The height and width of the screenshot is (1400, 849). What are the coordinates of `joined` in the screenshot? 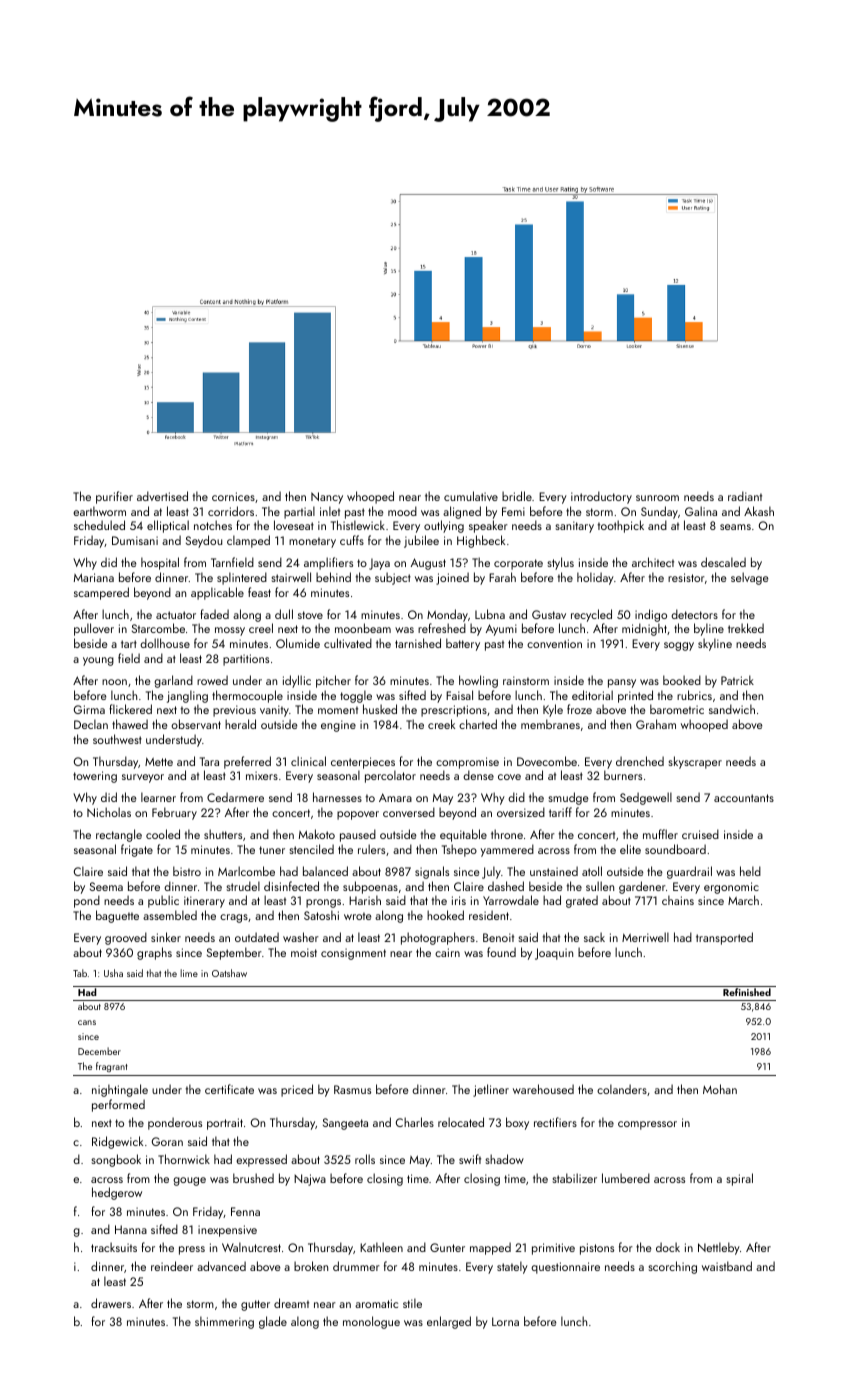 It's located at (452, 578).
